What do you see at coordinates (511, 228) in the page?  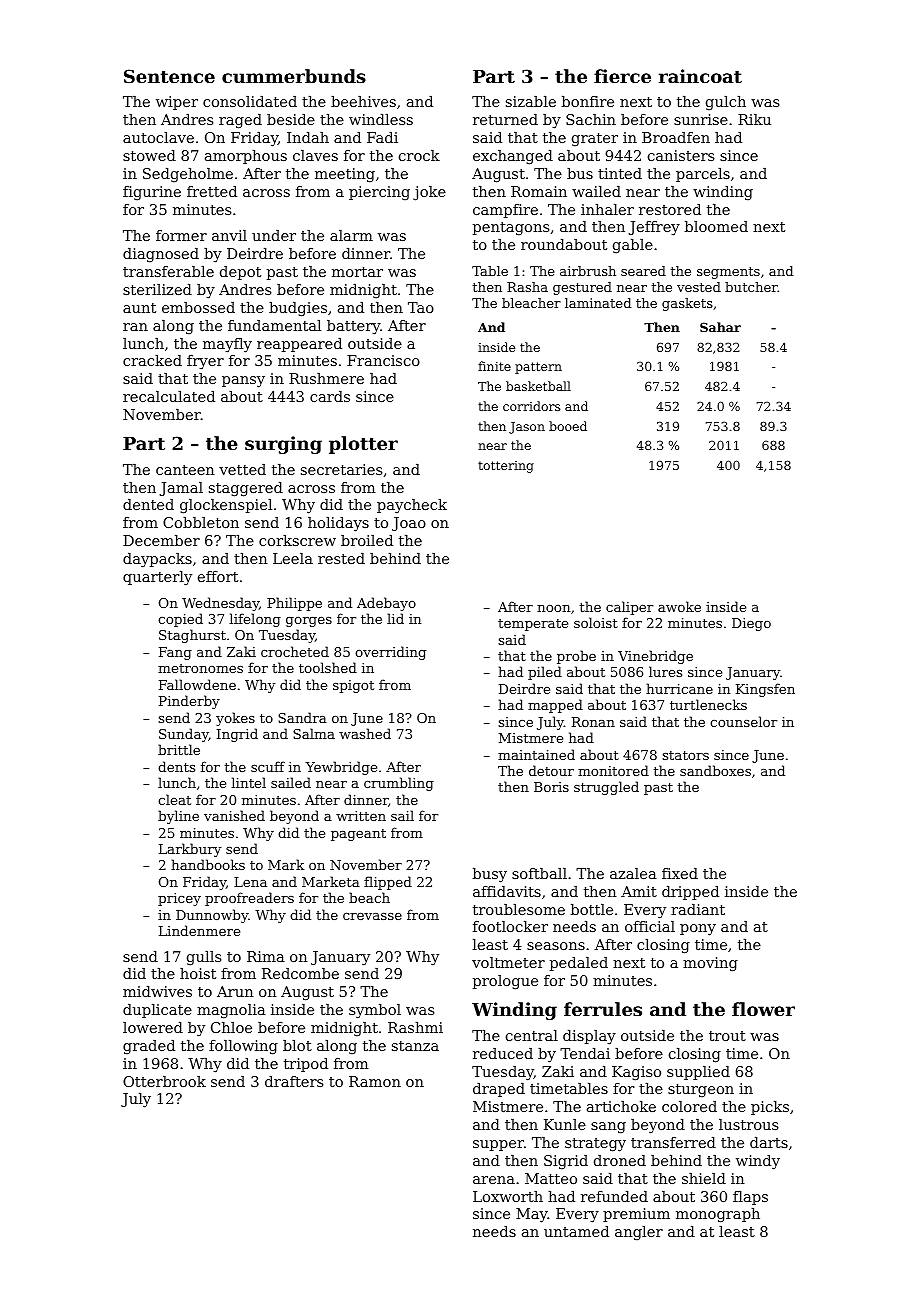 I see `pentagons` at bounding box center [511, 228].
